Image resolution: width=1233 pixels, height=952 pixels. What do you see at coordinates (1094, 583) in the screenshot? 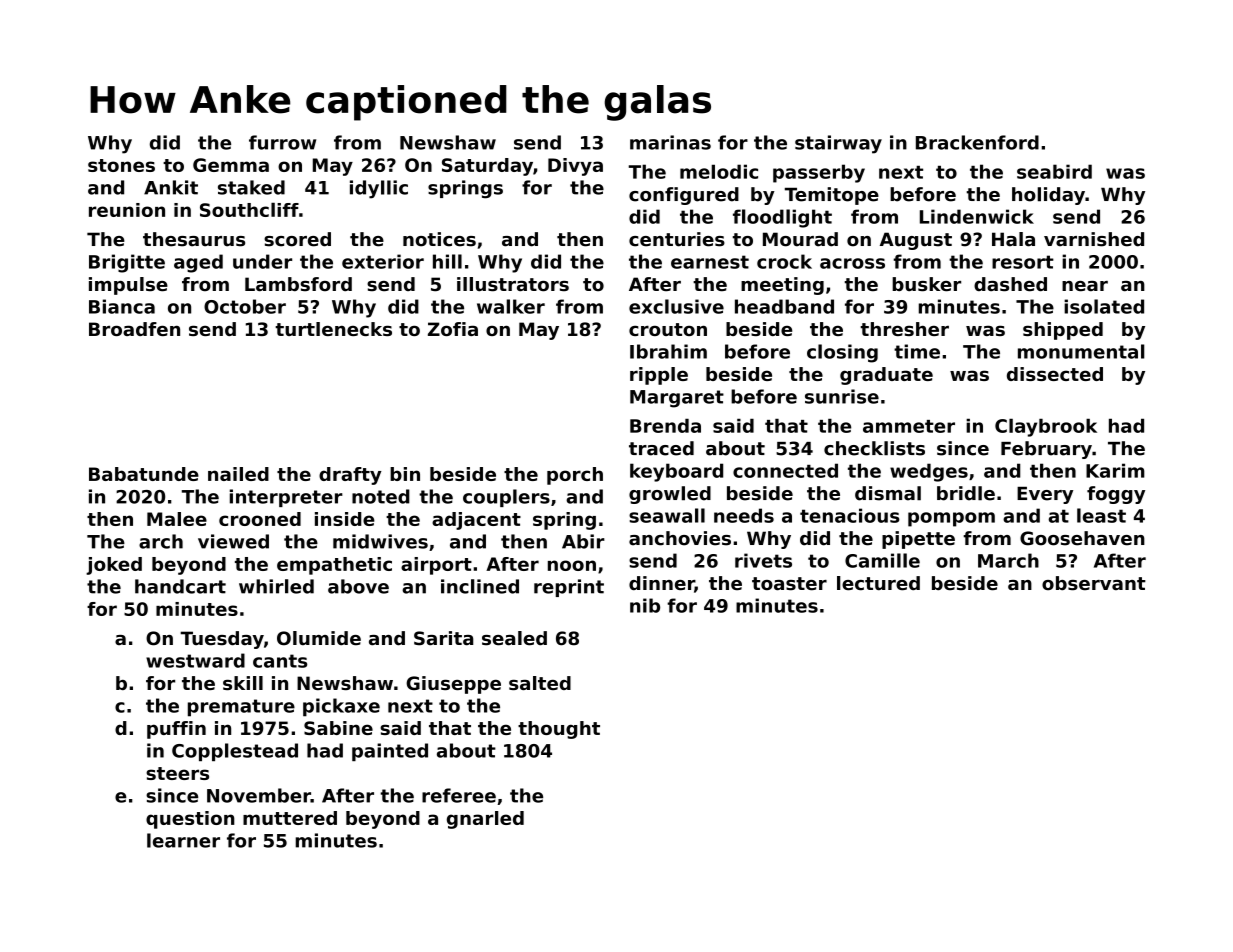
I see `observant` at bounding box center [1094, 583].
